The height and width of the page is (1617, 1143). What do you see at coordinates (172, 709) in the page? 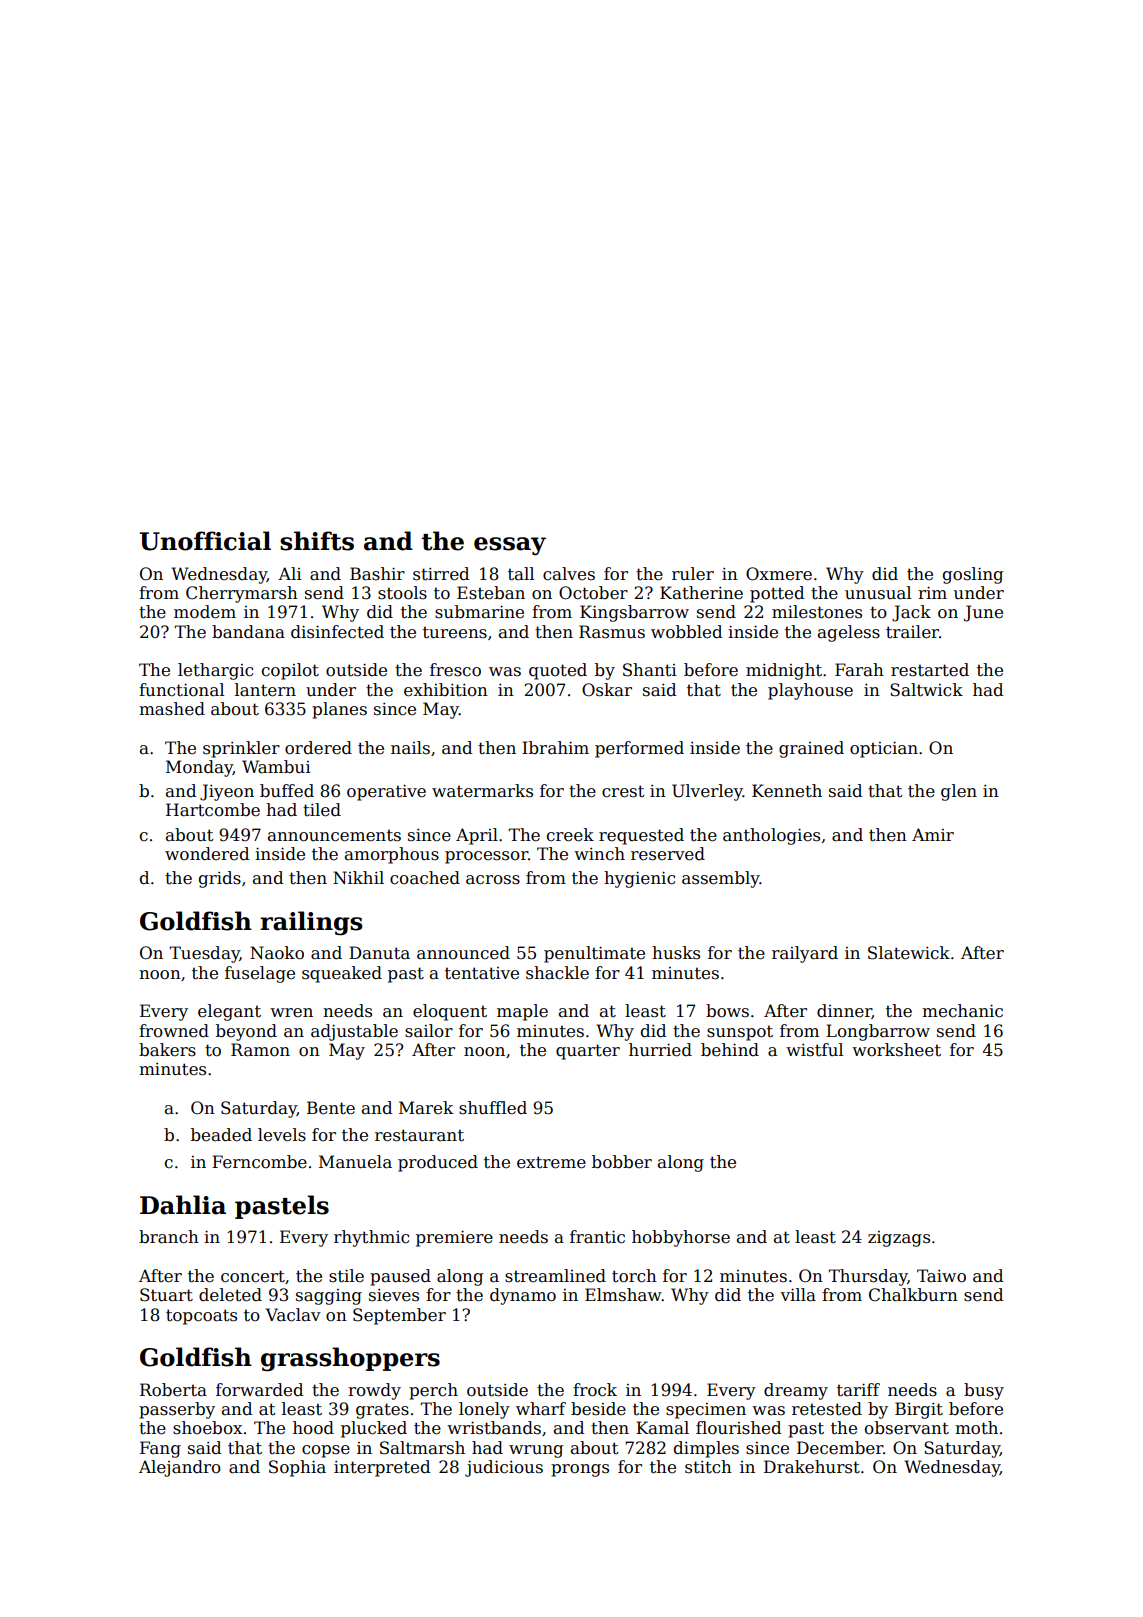
I see `mashed` at bounding box center [172, 709].
